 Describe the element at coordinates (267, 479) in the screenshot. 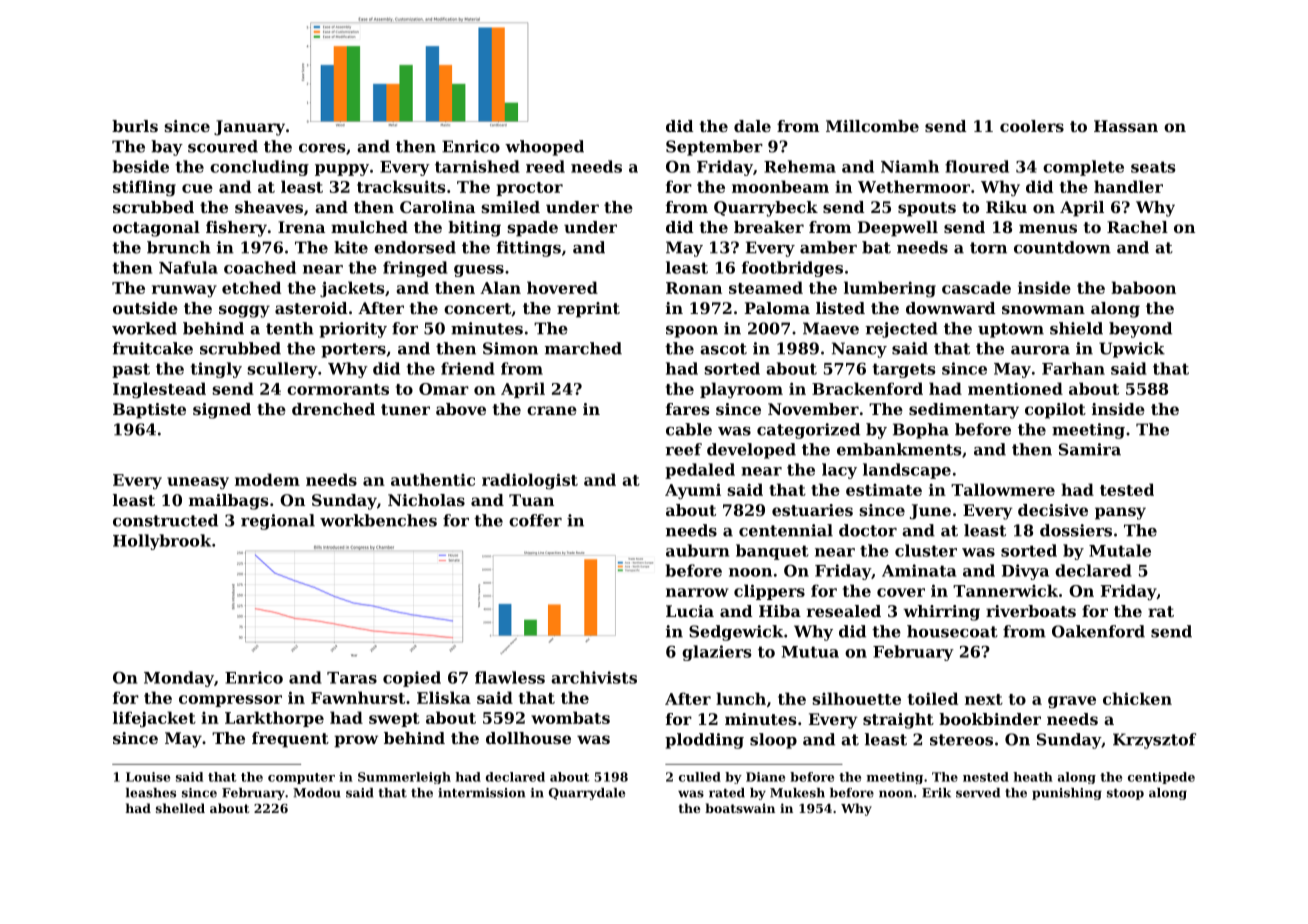

I see `modem` at that location.
